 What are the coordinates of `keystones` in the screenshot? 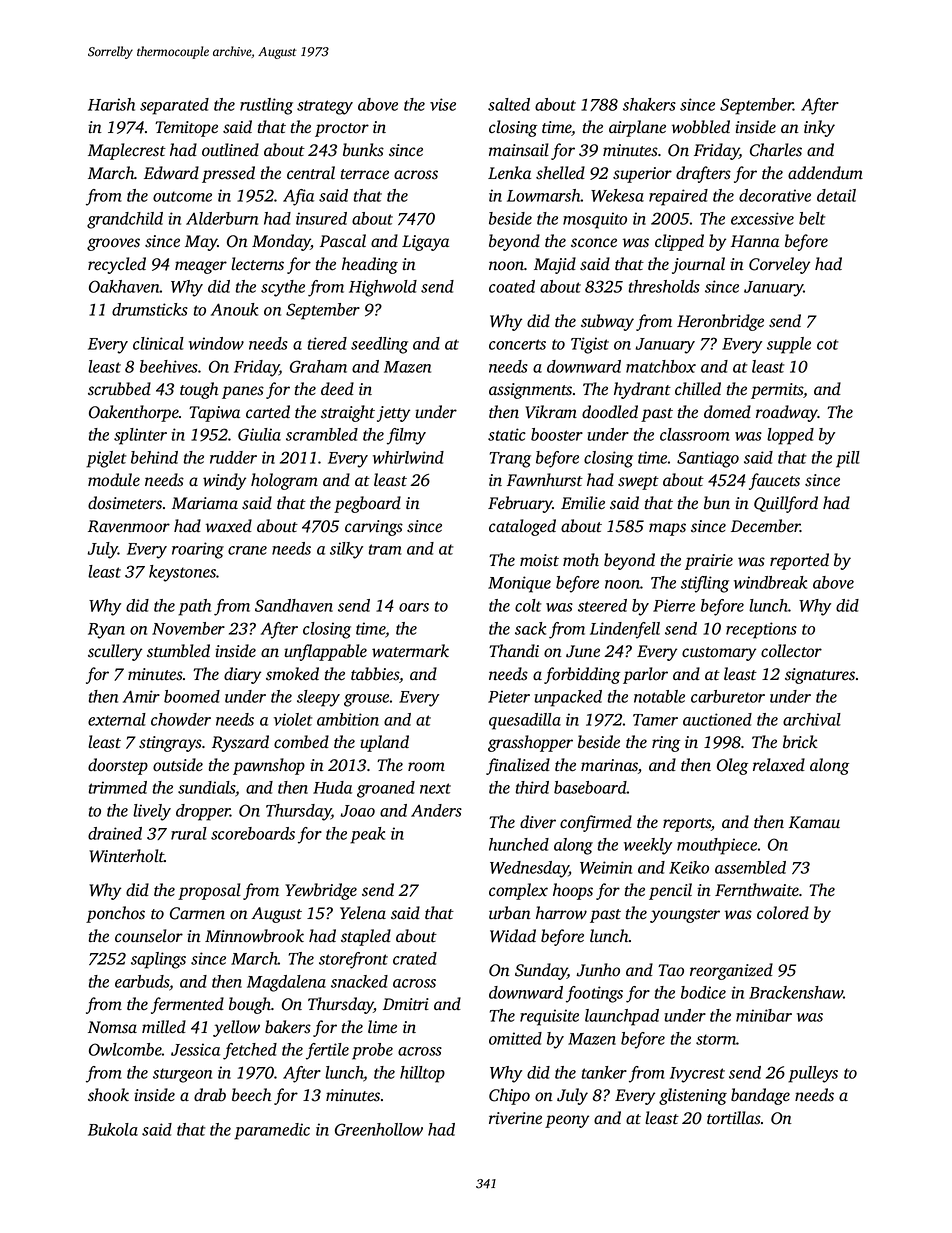 It's located at (182, 573).
